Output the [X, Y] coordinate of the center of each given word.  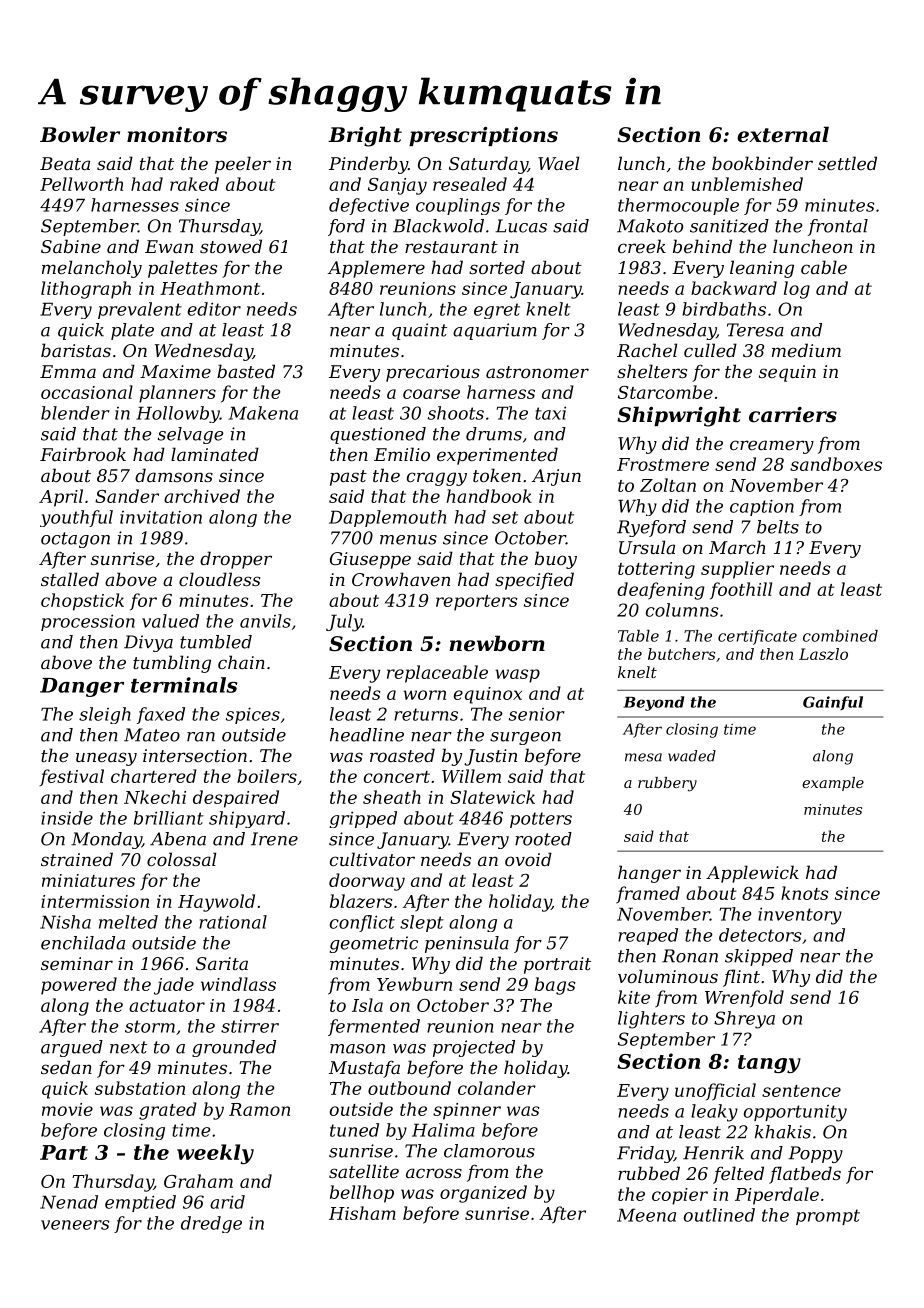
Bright [365, 136]
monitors [177, 135]
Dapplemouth [387, 518]
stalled [70, 579]
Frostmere [663, 464]
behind [702, 246]
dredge [211, 1224]
